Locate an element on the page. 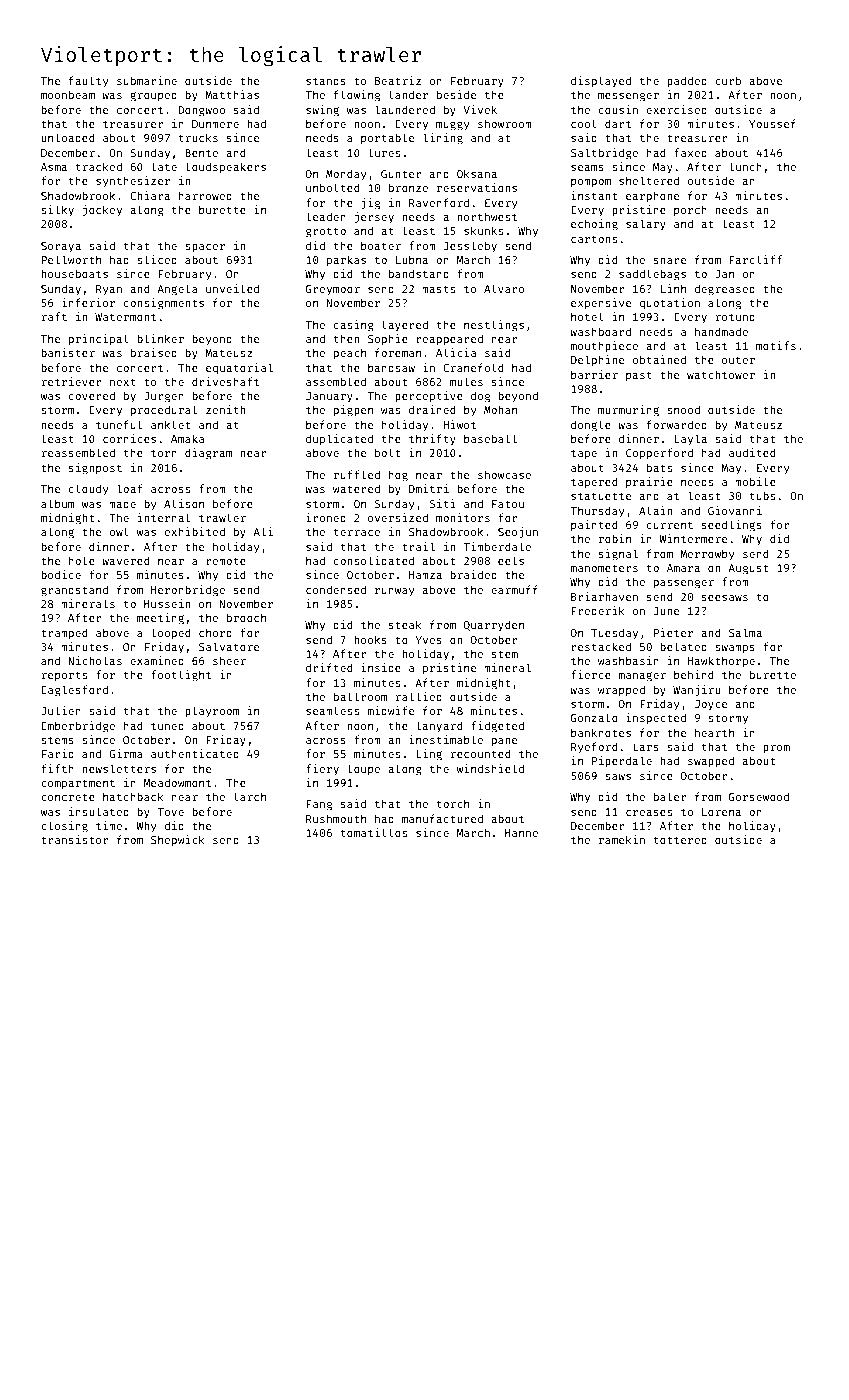 This image has width=849, height=1400. Shepwick is located at coordinates (178, 841).
